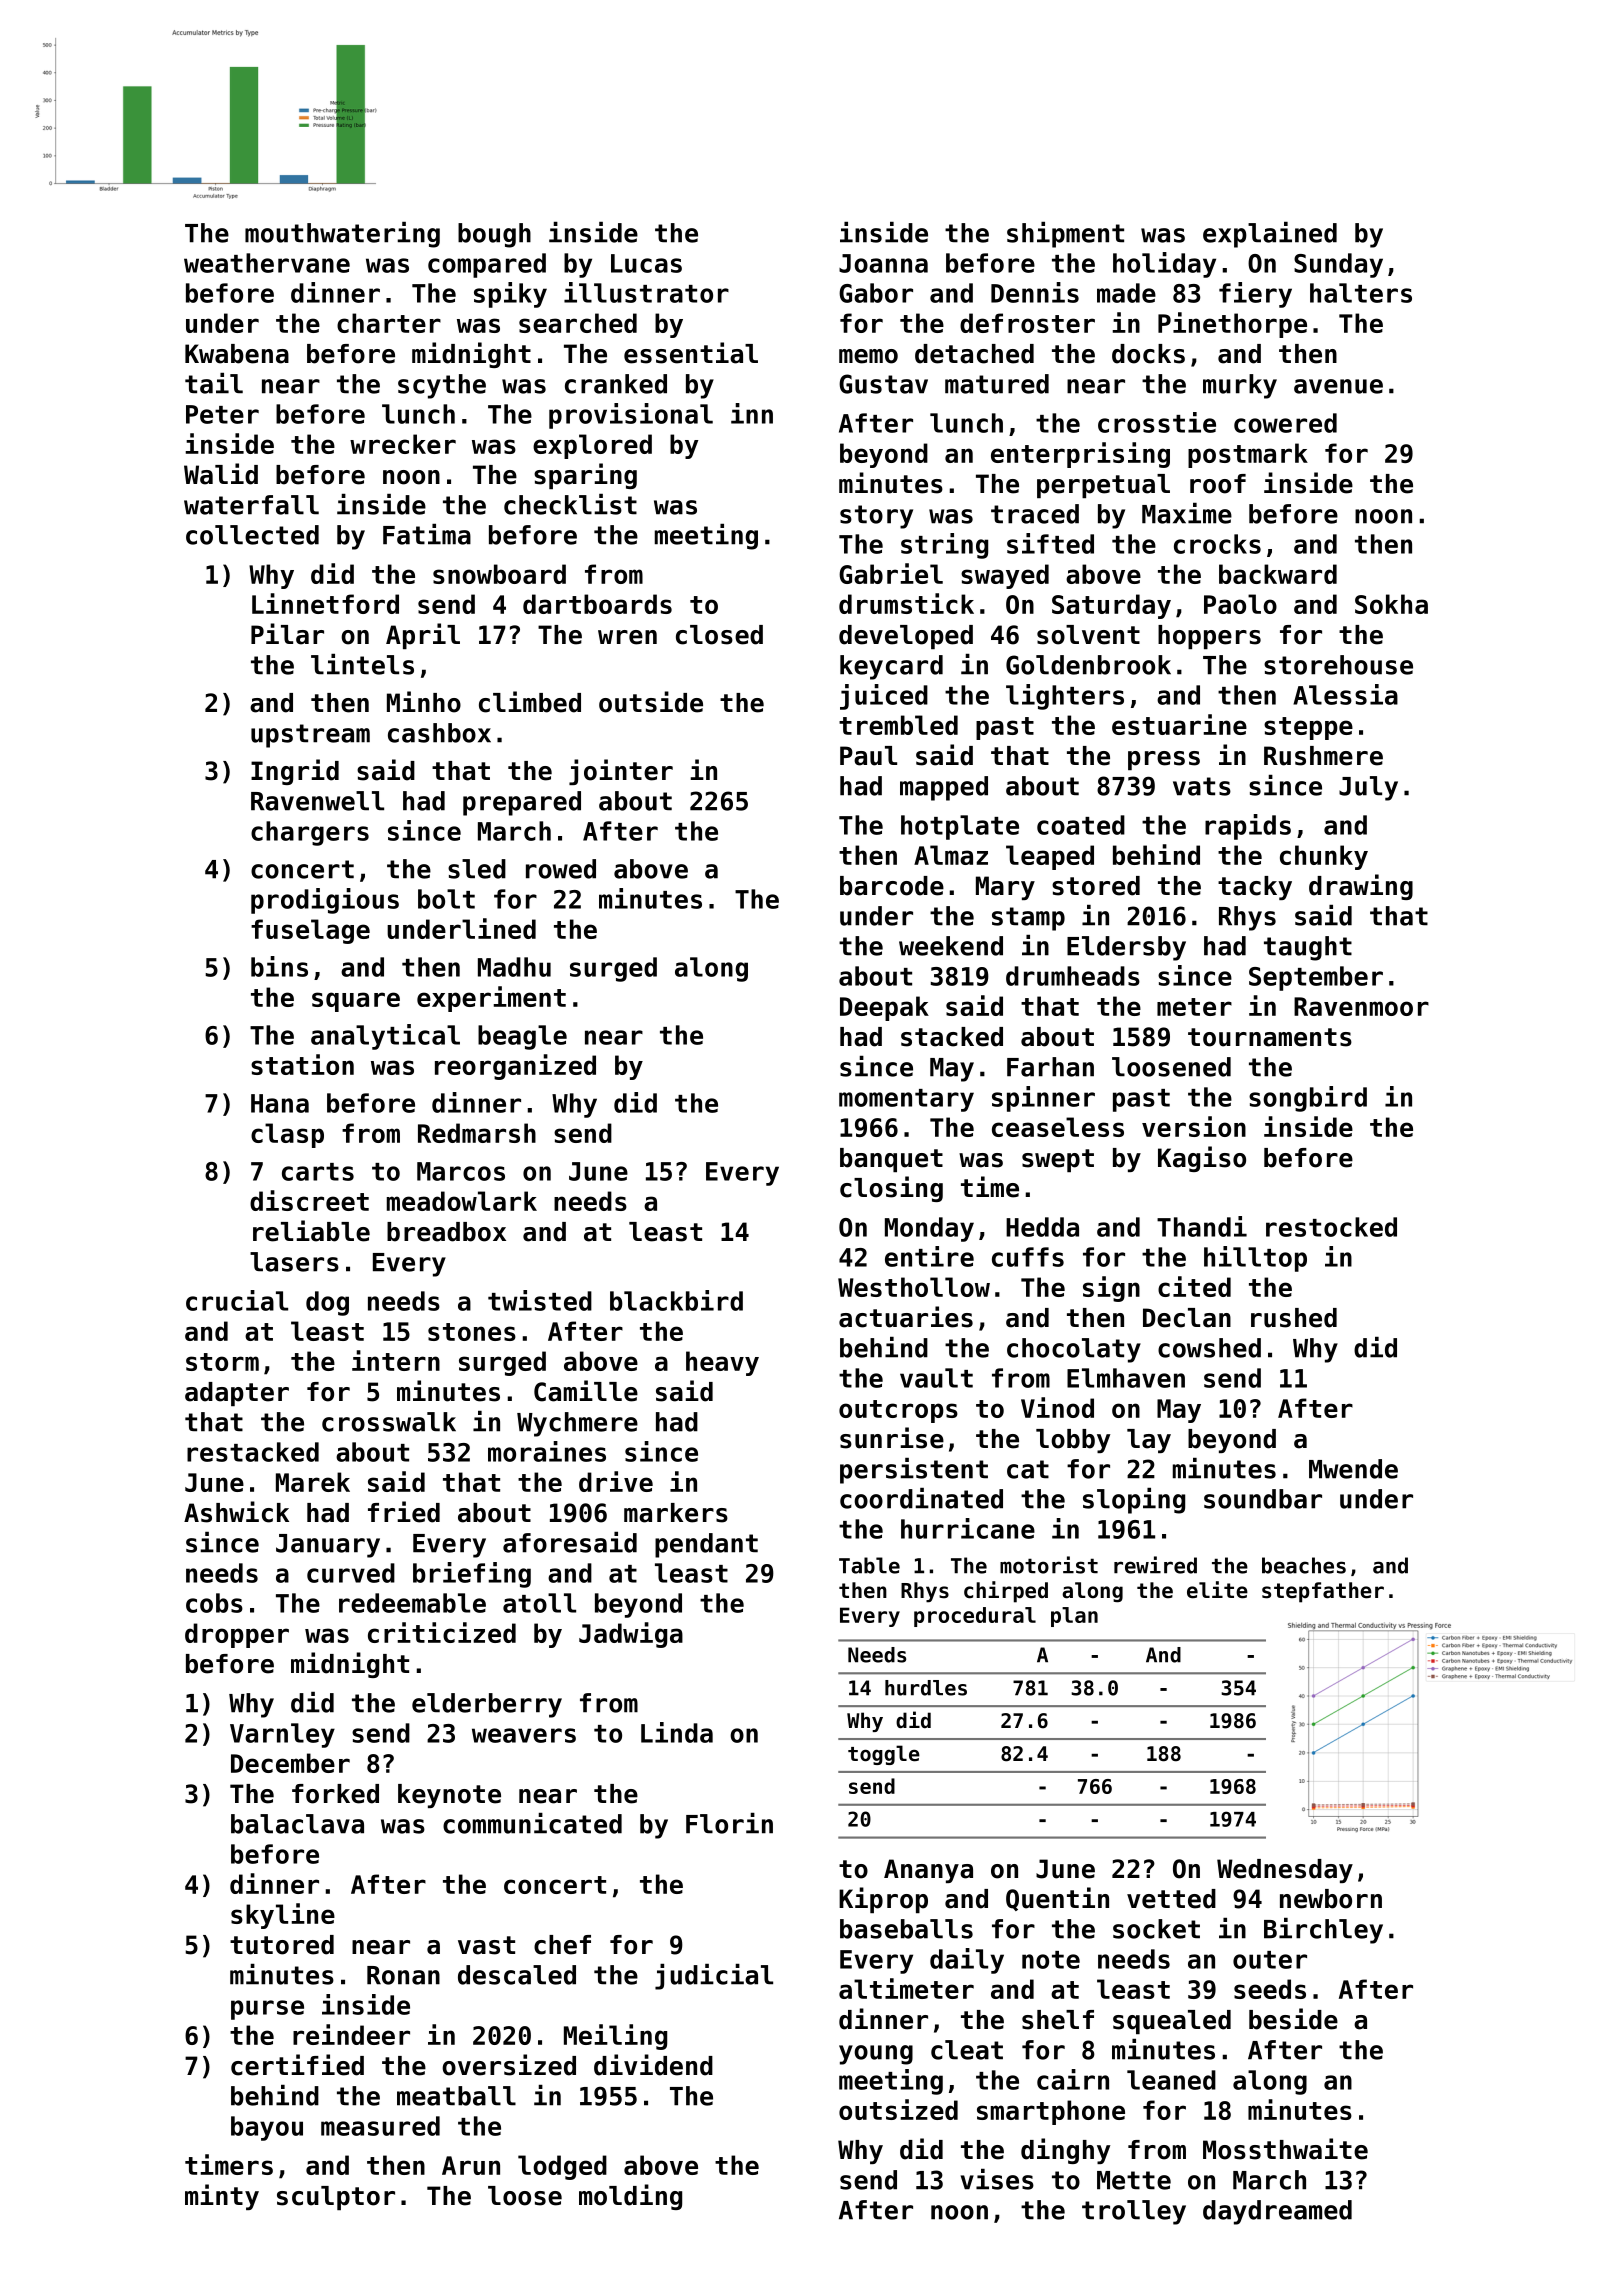 Image resolution: width=1620 pixels, height=2292 pixels. I want to click on upstream, so click(310, 736).
